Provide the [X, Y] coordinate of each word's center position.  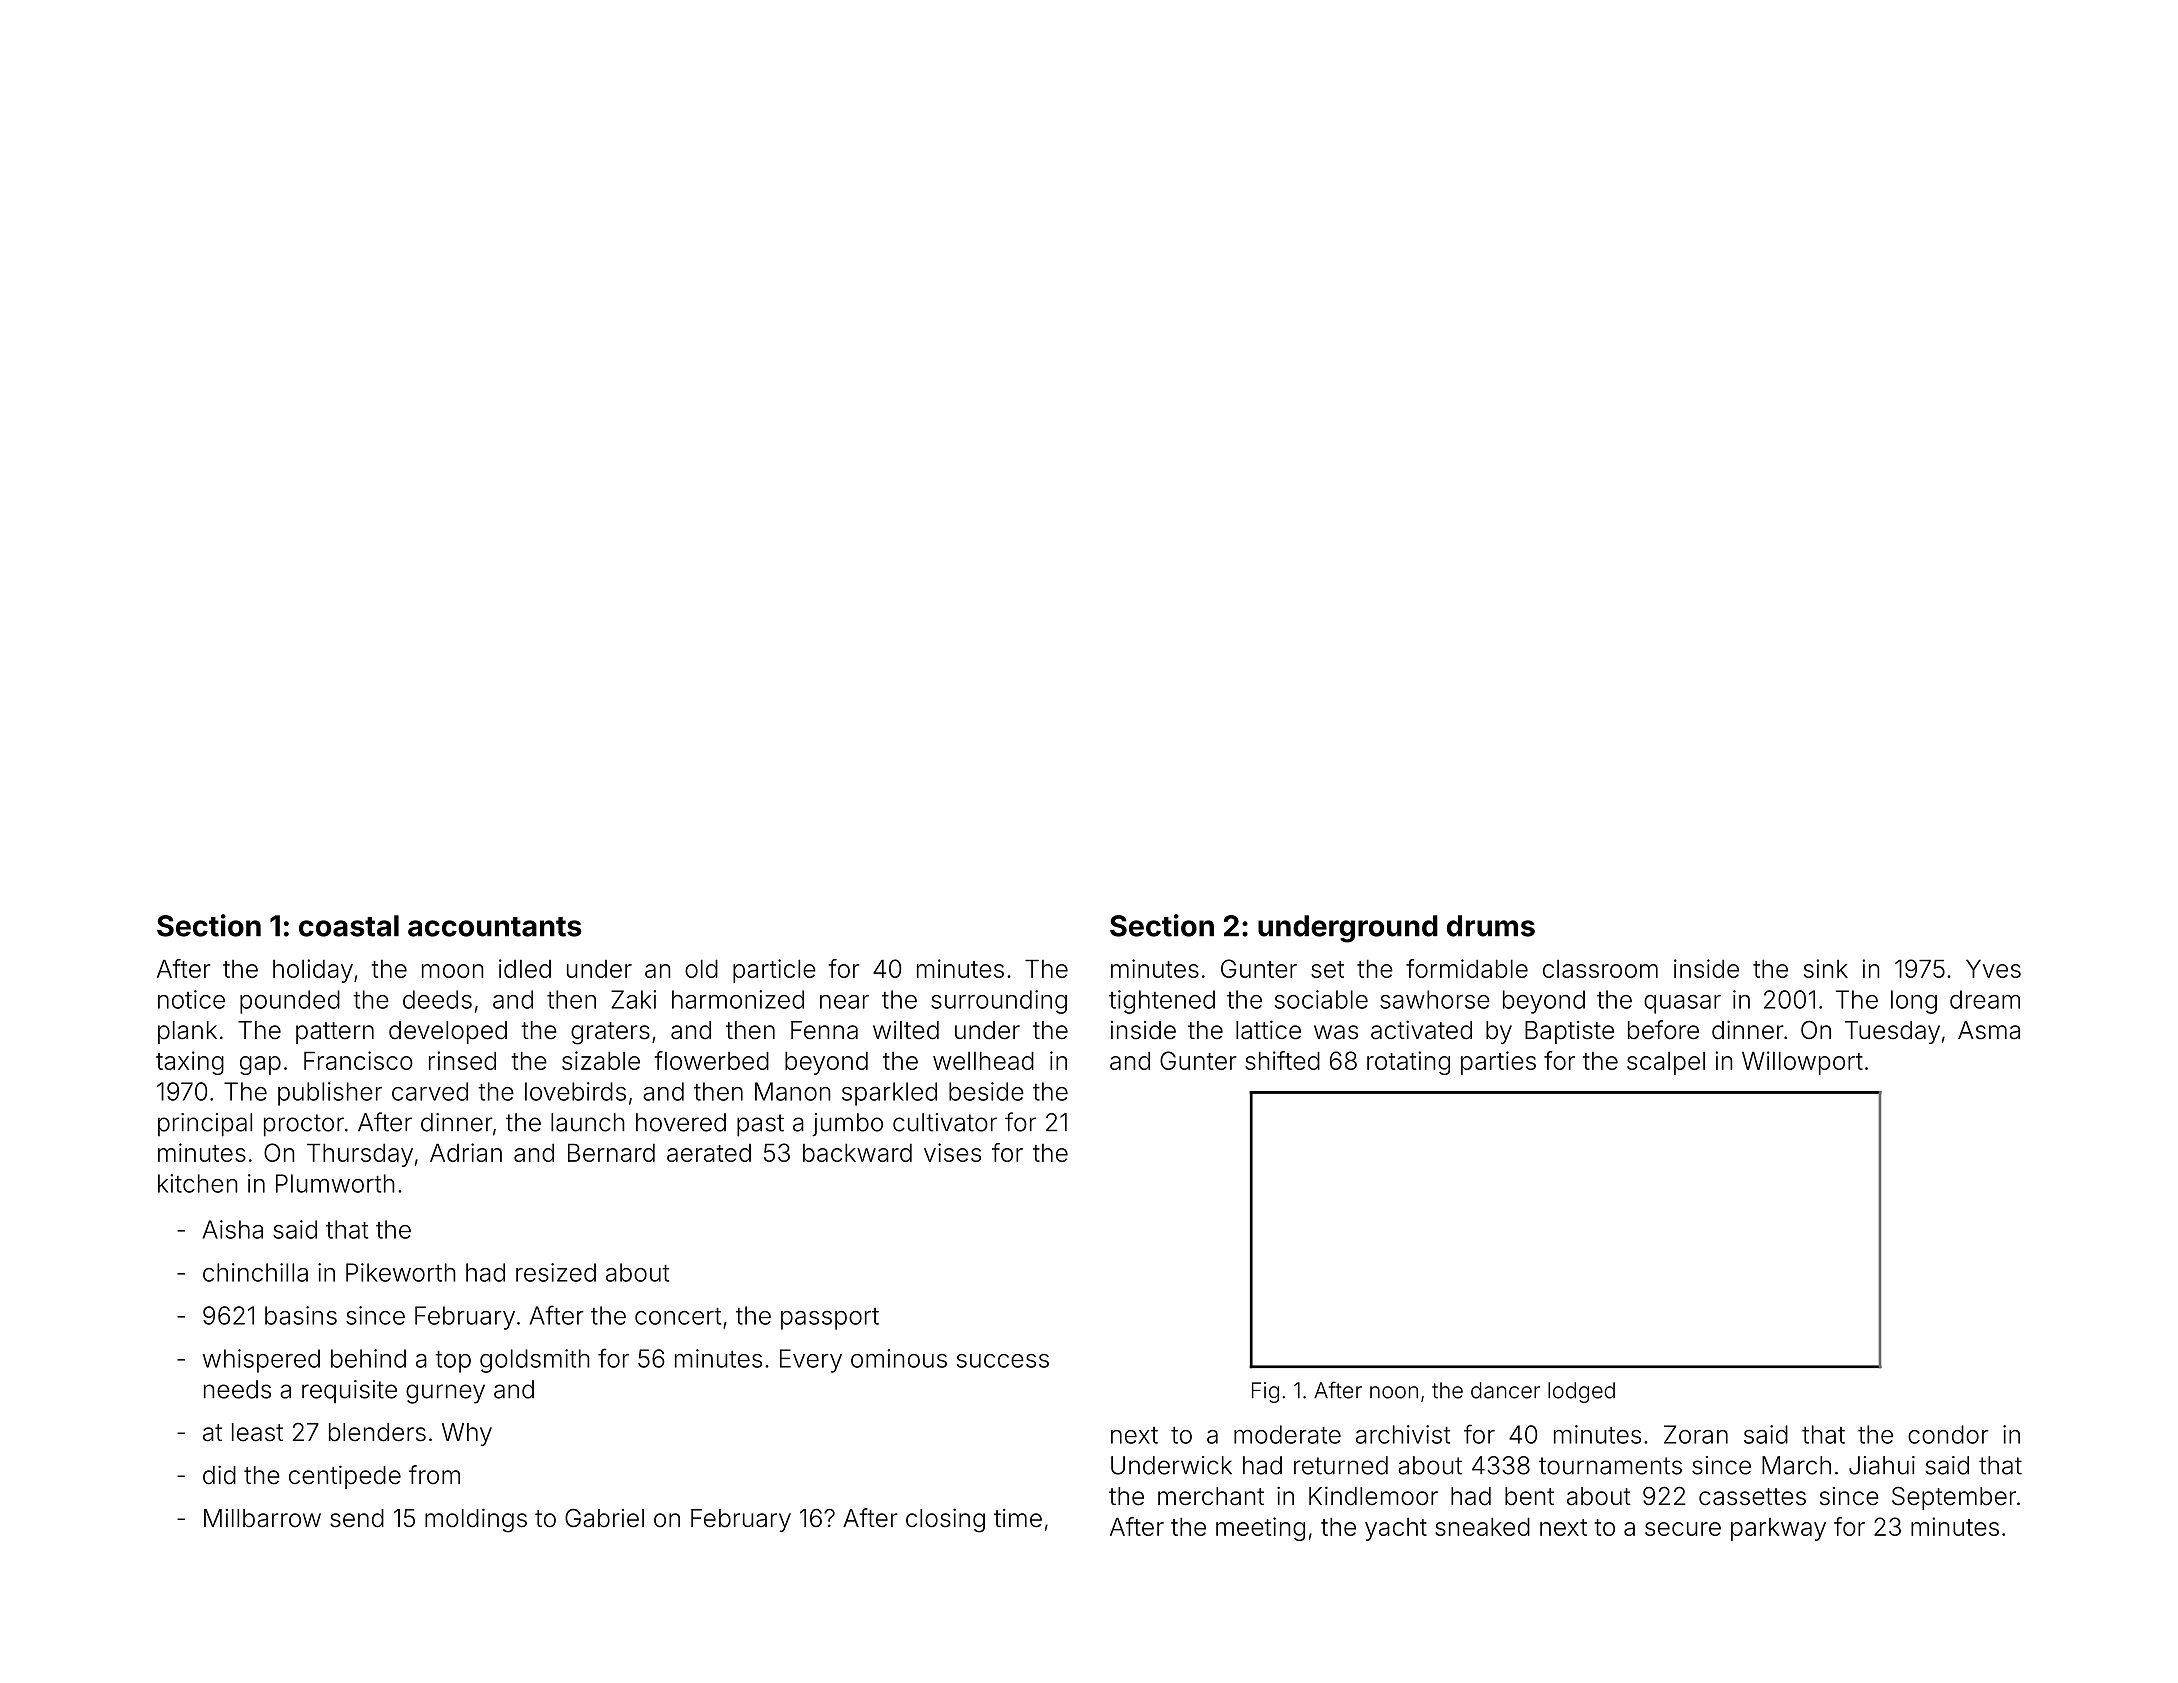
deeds [437, 999]
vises [952, 1152]
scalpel [1666, 1063]
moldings [476, 1520]
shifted [1282, 1060]
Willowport [1802, 1063]
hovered [681, 1122]
